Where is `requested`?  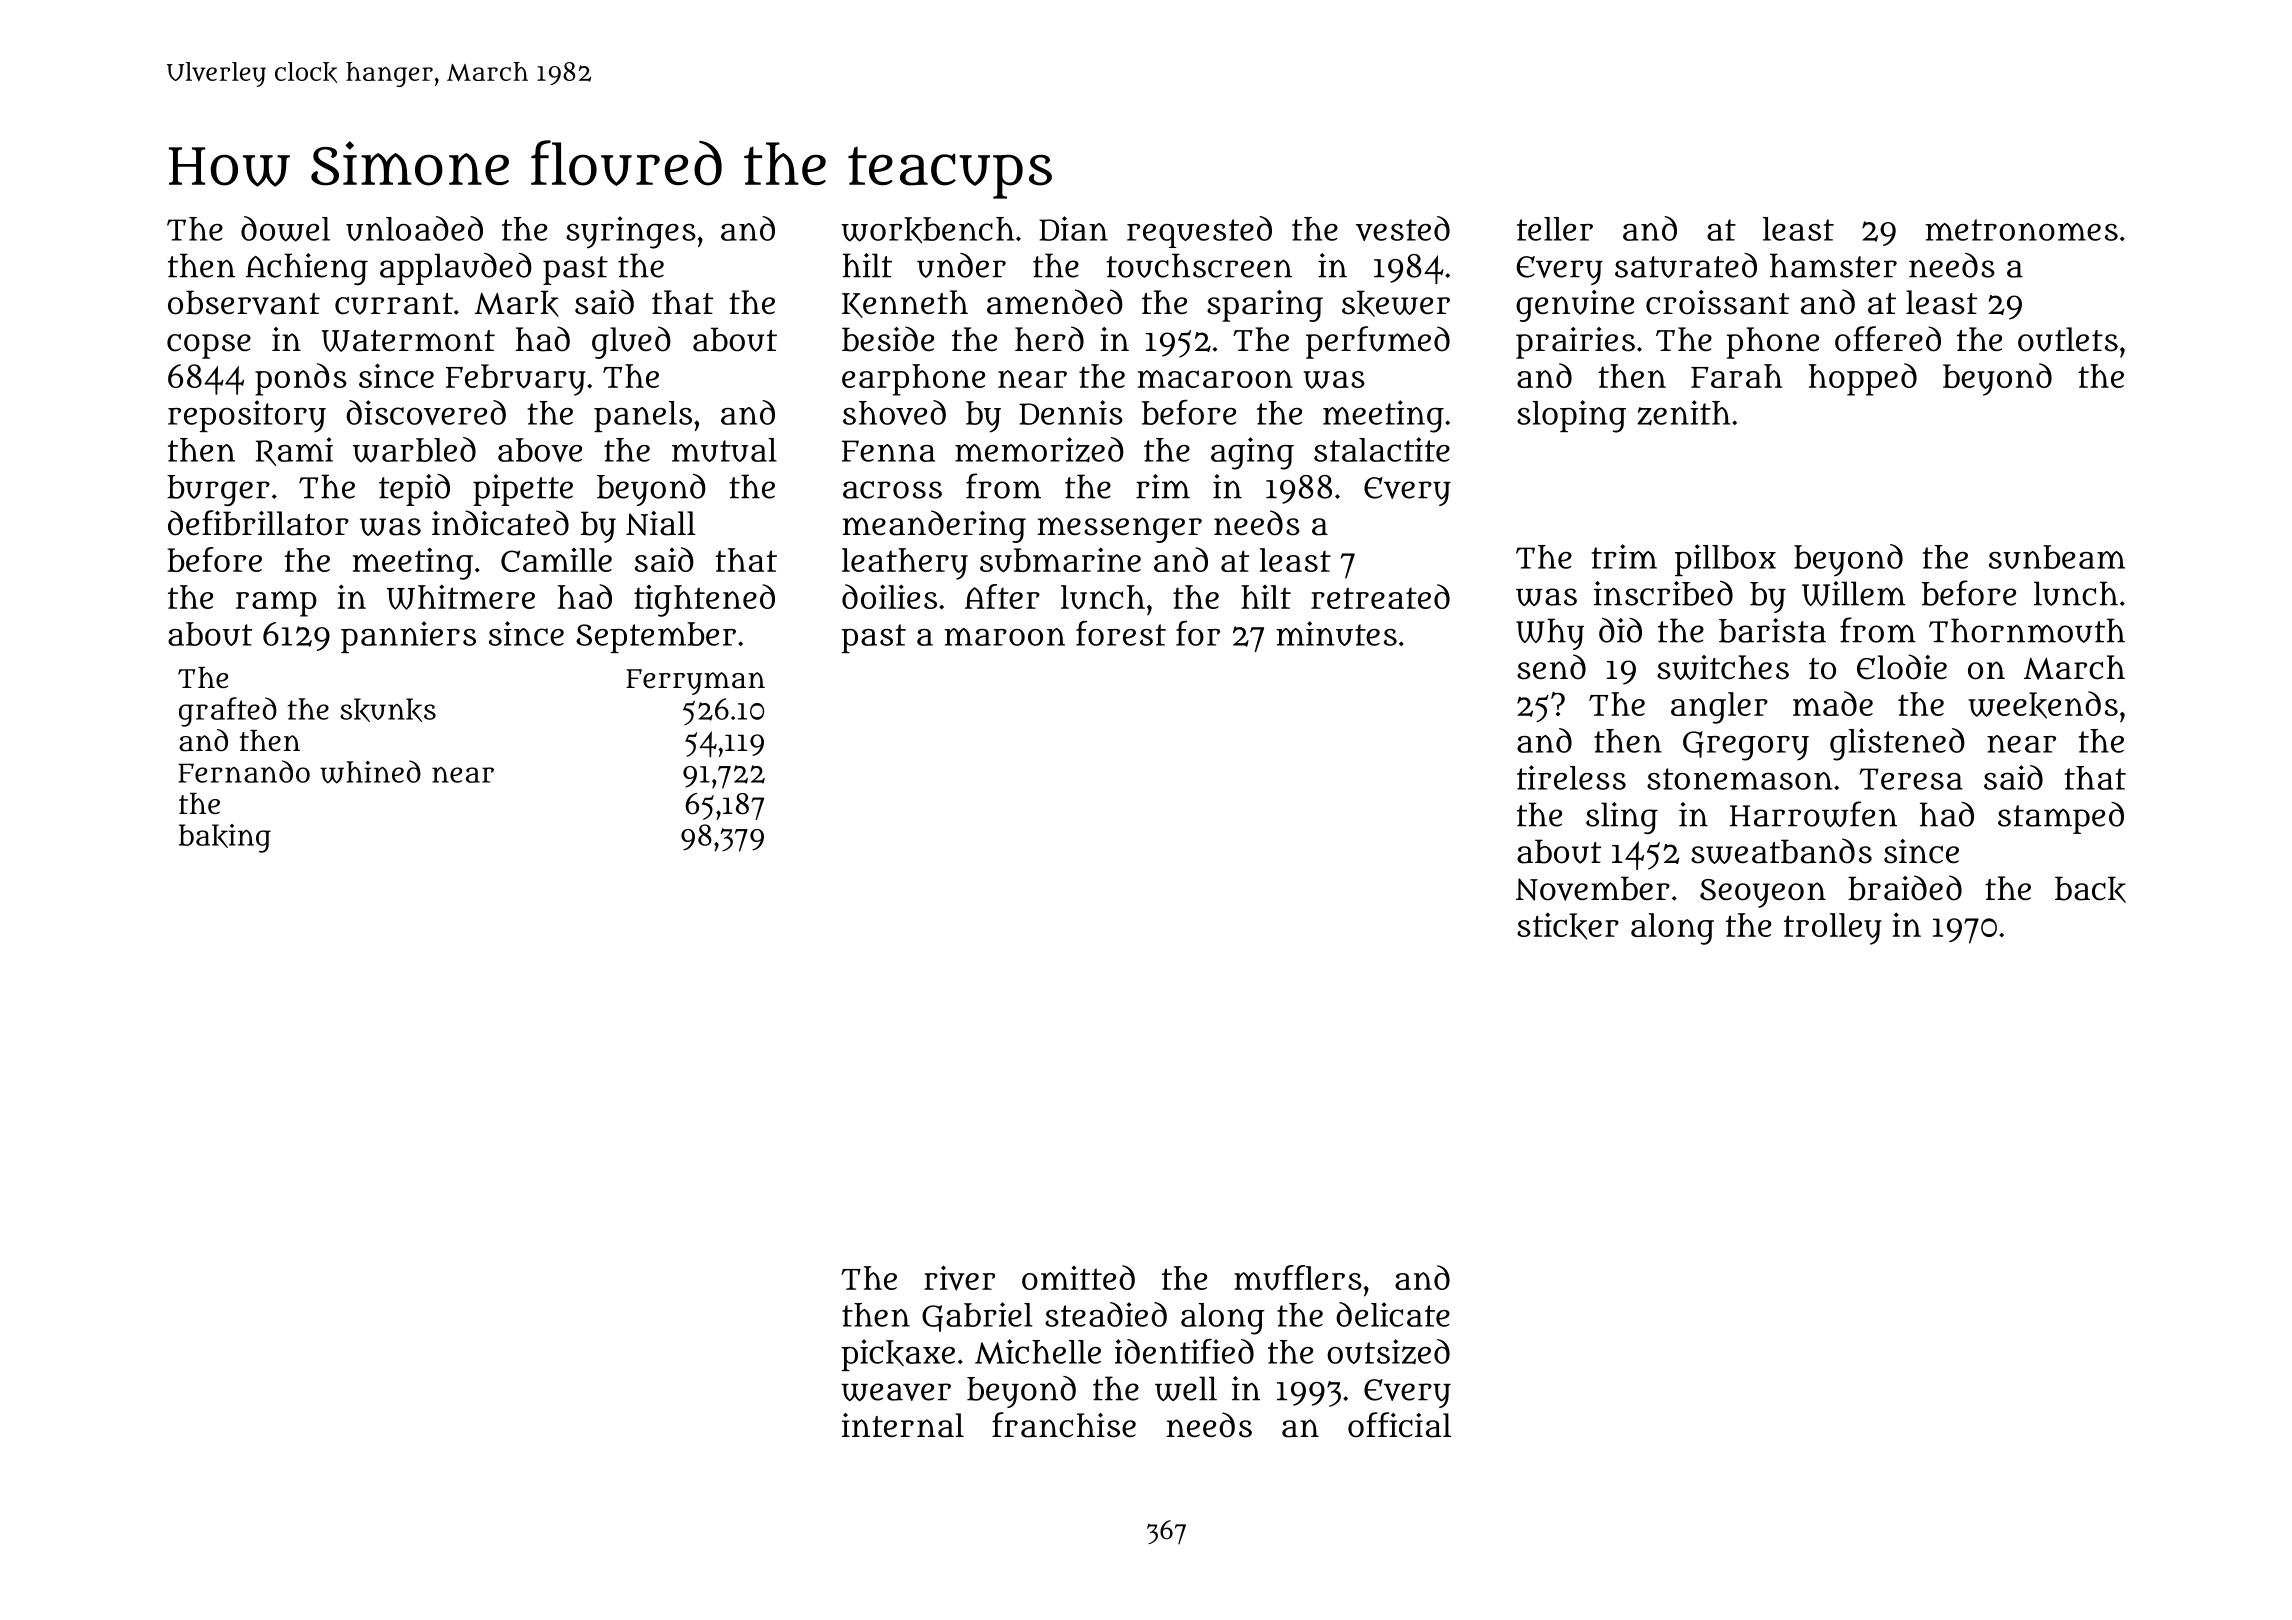 requested is located at coordinates (1199, 232).
